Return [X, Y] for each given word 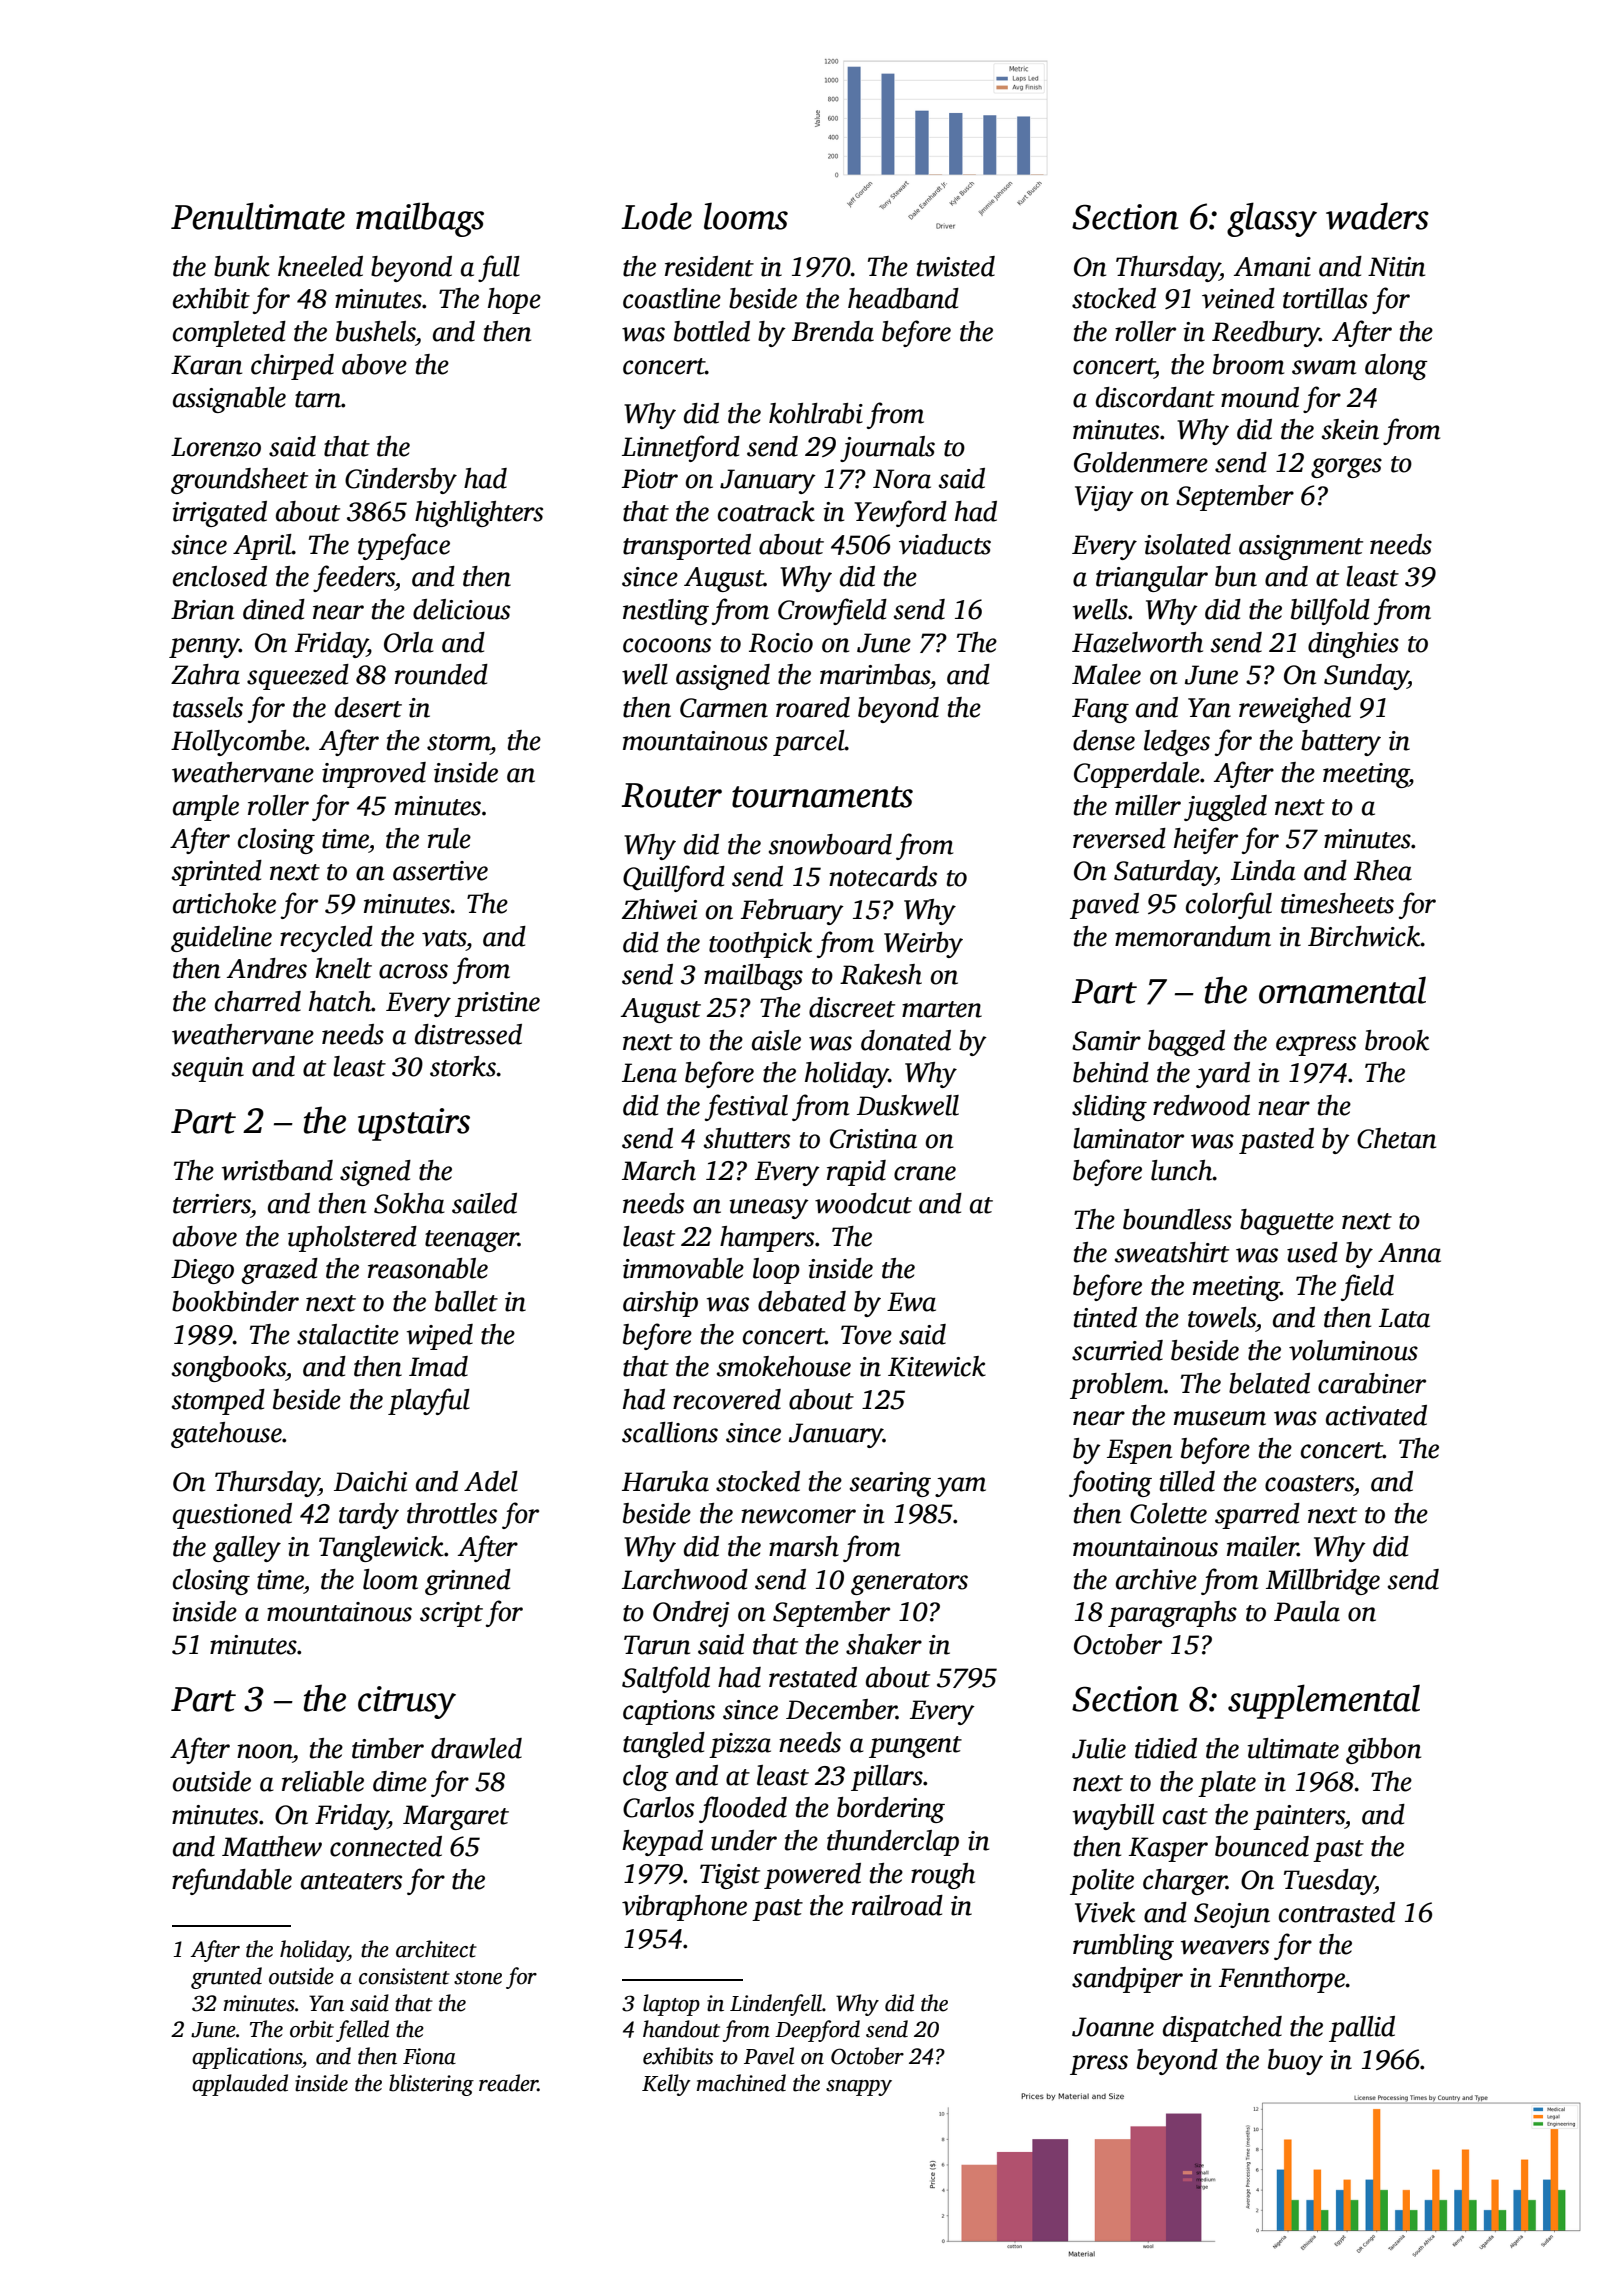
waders [1377, 216]
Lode [656, 216]
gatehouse [226, 1435]
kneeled [320, 266]
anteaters [351, 1881]
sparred [1257, 1516]
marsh [804, 1546]
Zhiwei [659, 909]
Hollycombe [238, 743]
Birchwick [1364, 936]
